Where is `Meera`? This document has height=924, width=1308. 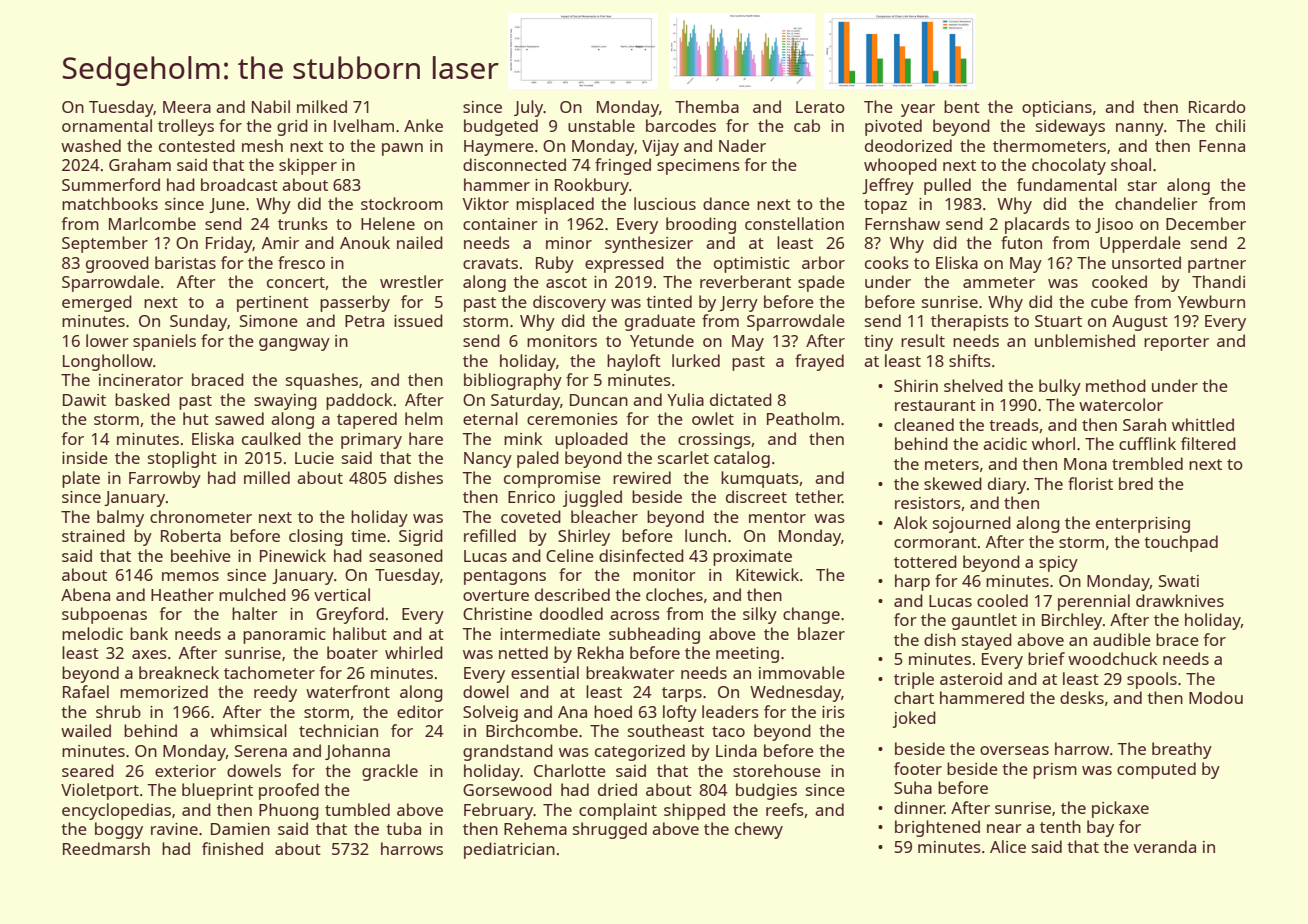 Meera is located at coordinates (187, 107).
